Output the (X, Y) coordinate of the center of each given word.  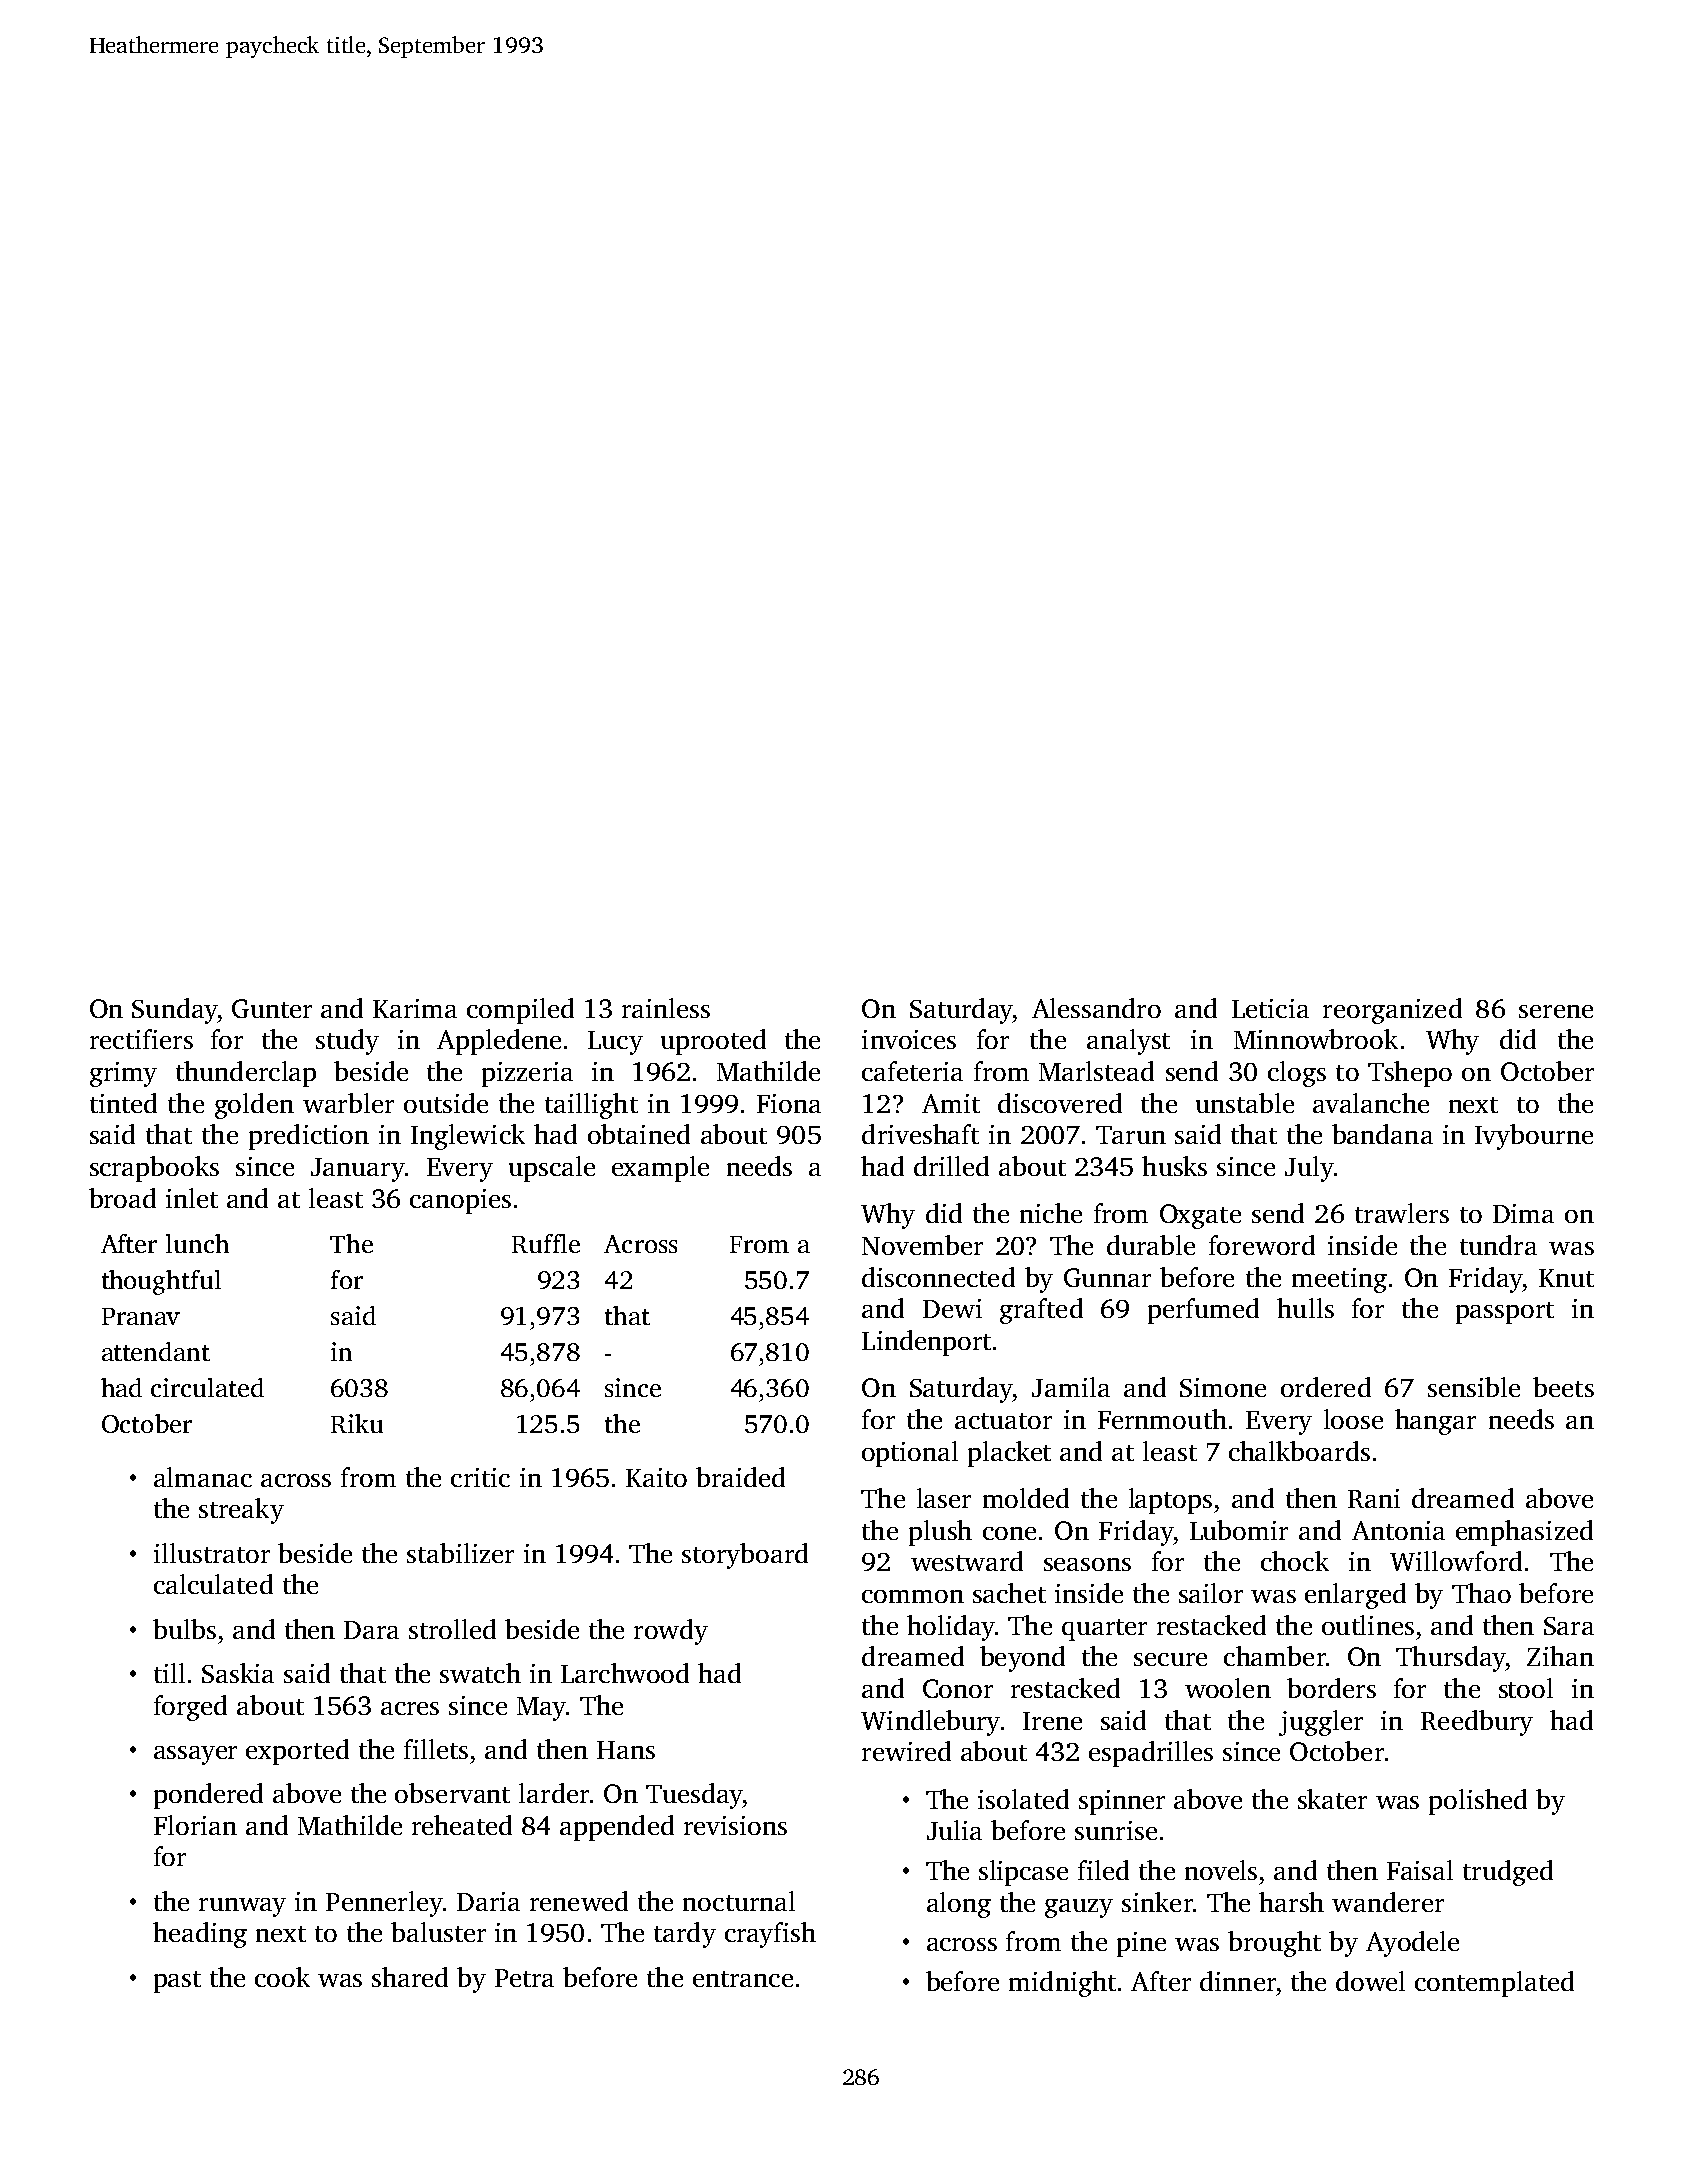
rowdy (671, 1632)
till (169, 1673)
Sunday (174, 1011)
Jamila (1071, 1387)
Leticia (1270, 1008)
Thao (1481, 1593)
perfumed (1203, 1311)
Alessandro (1096, 1008)
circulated (207, 1387)
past (177, 1982)
